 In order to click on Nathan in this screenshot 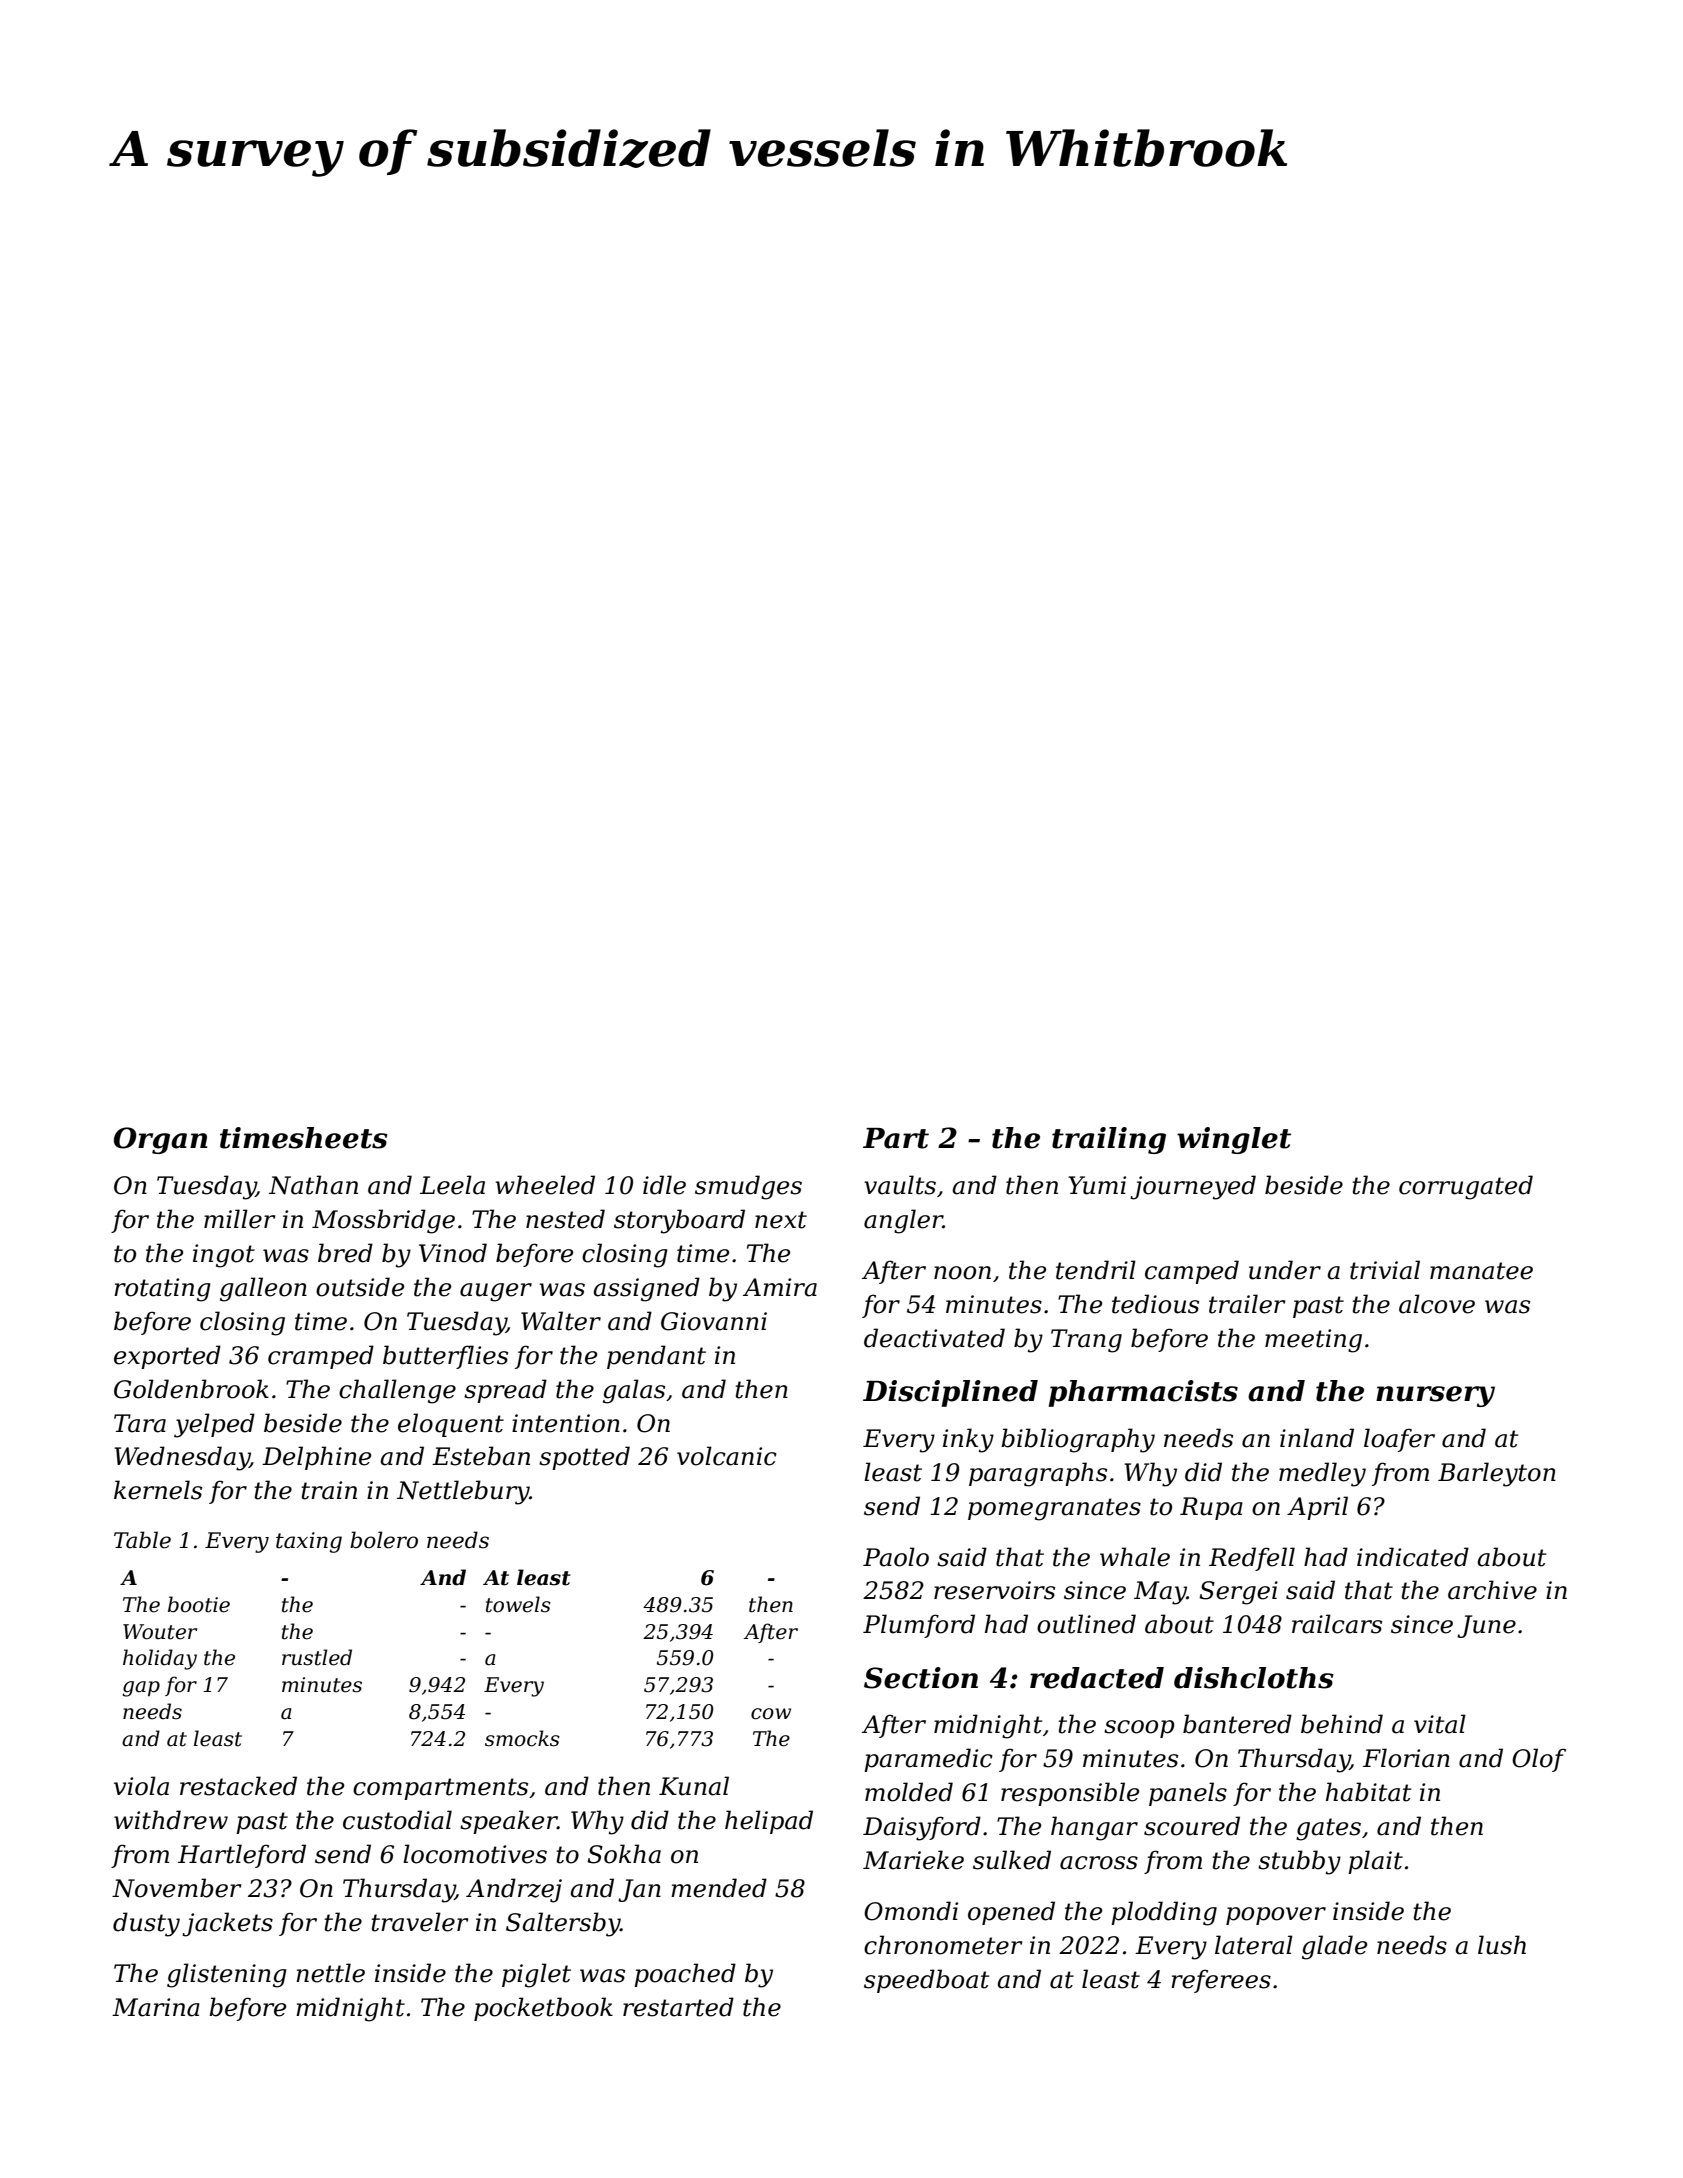, I will do `click(313, 1185)`.
